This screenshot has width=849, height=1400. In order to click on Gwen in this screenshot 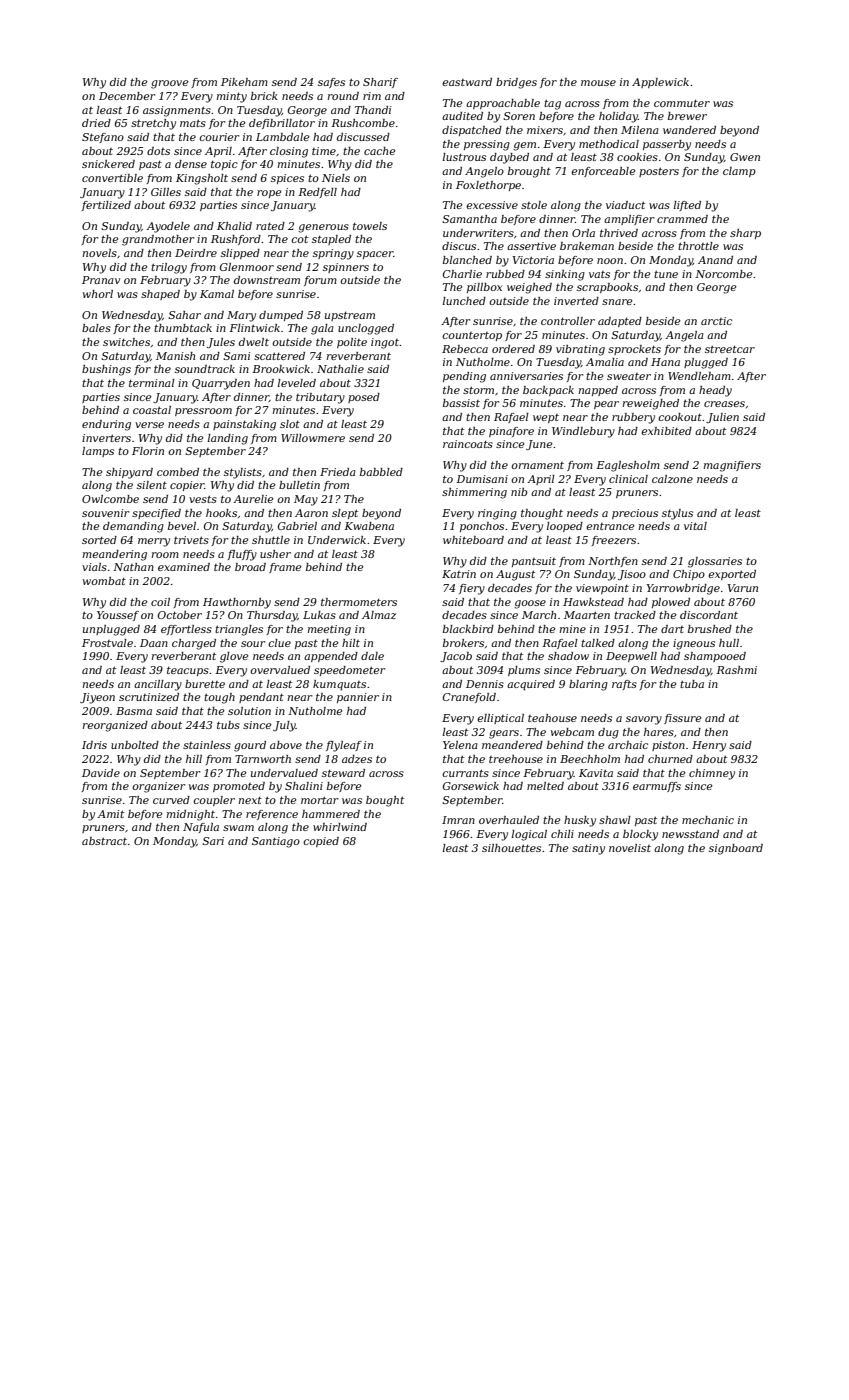, I will do `click(745, 157)`.
